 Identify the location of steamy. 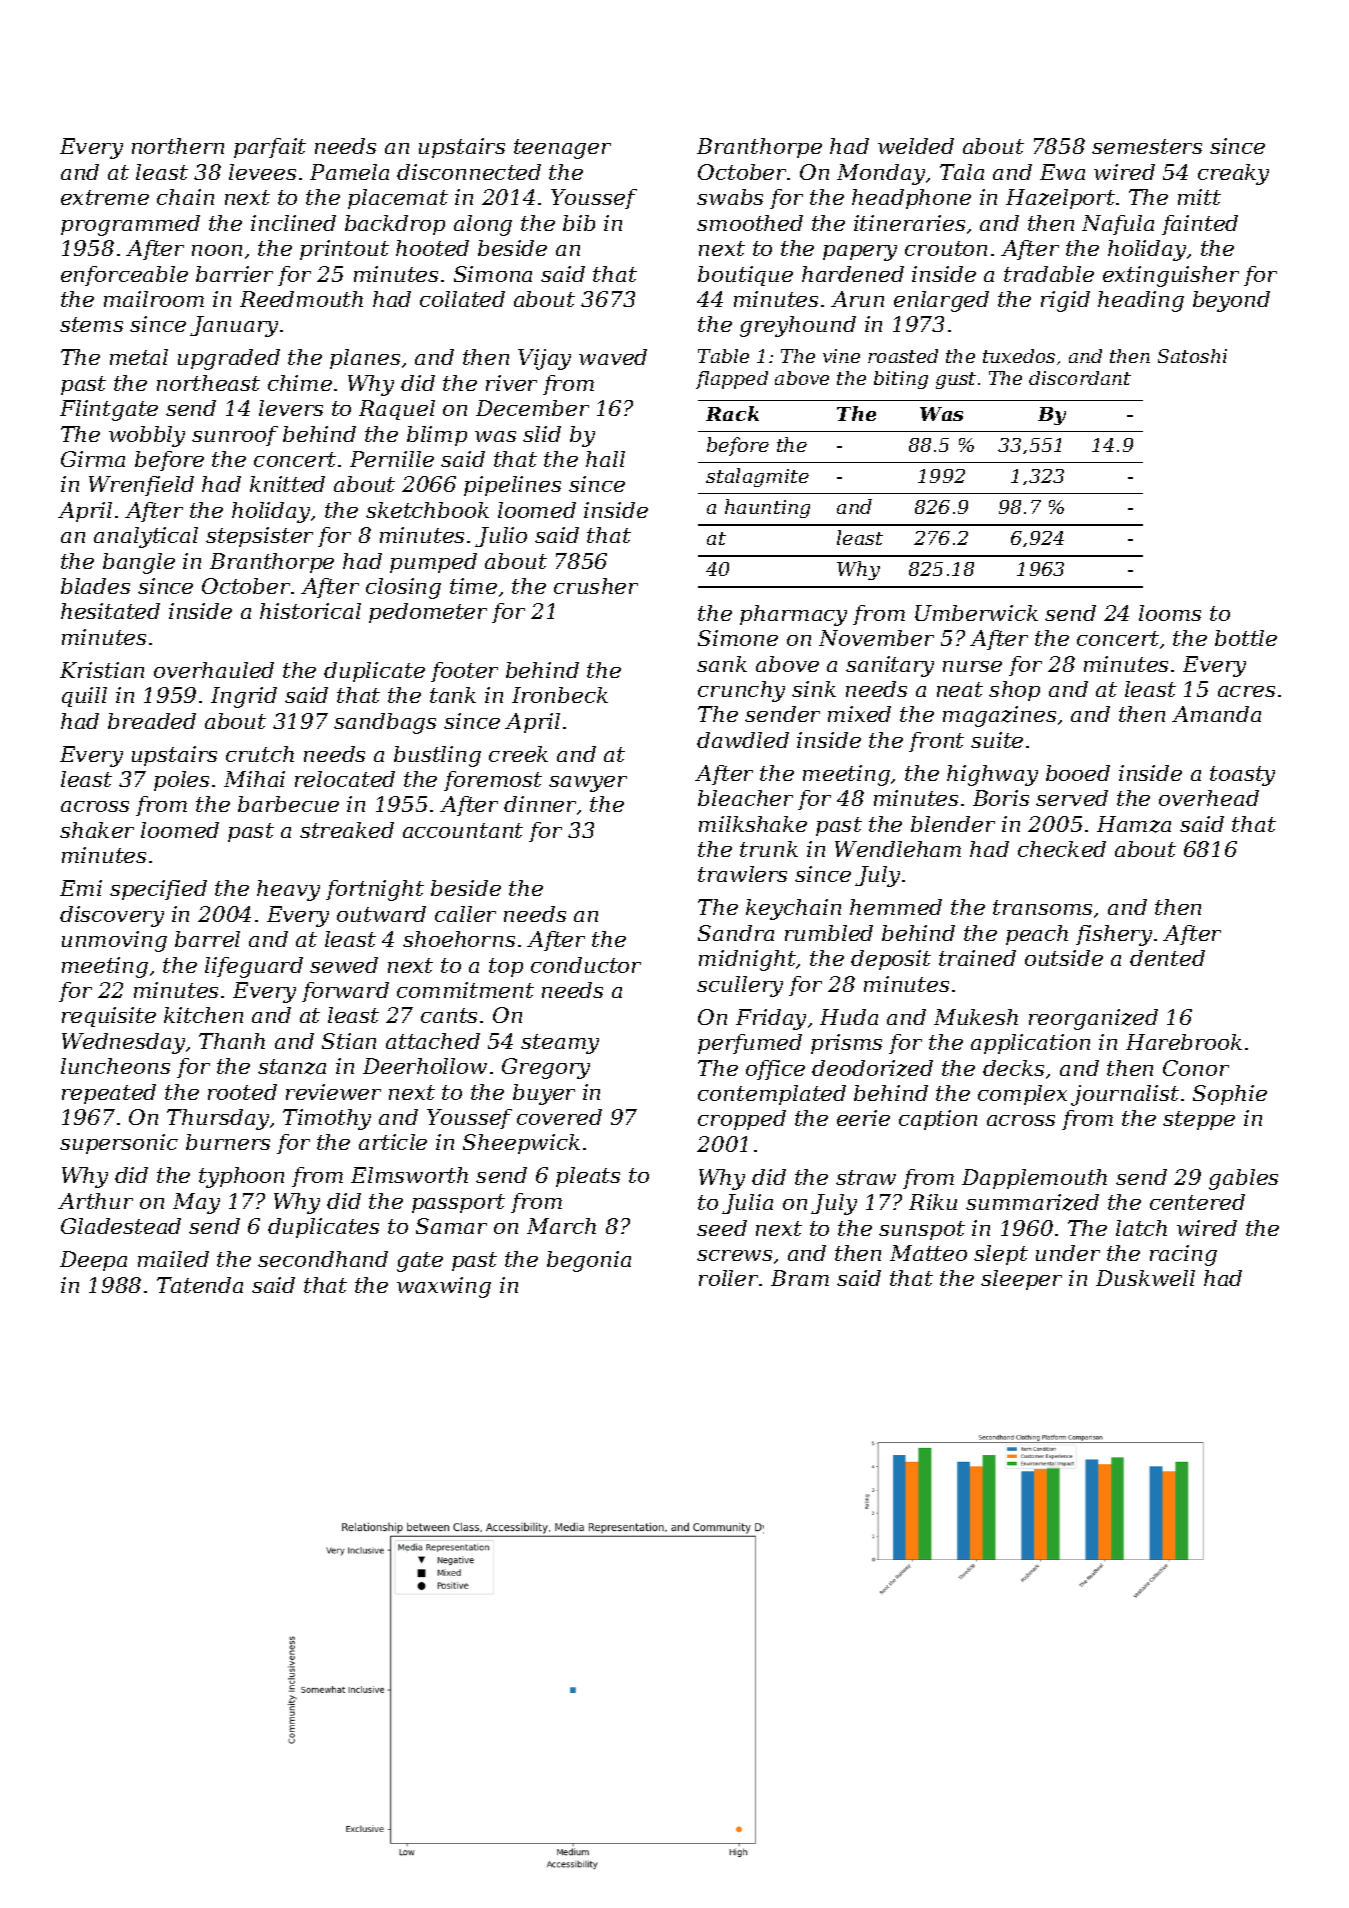
(560, 1044).
